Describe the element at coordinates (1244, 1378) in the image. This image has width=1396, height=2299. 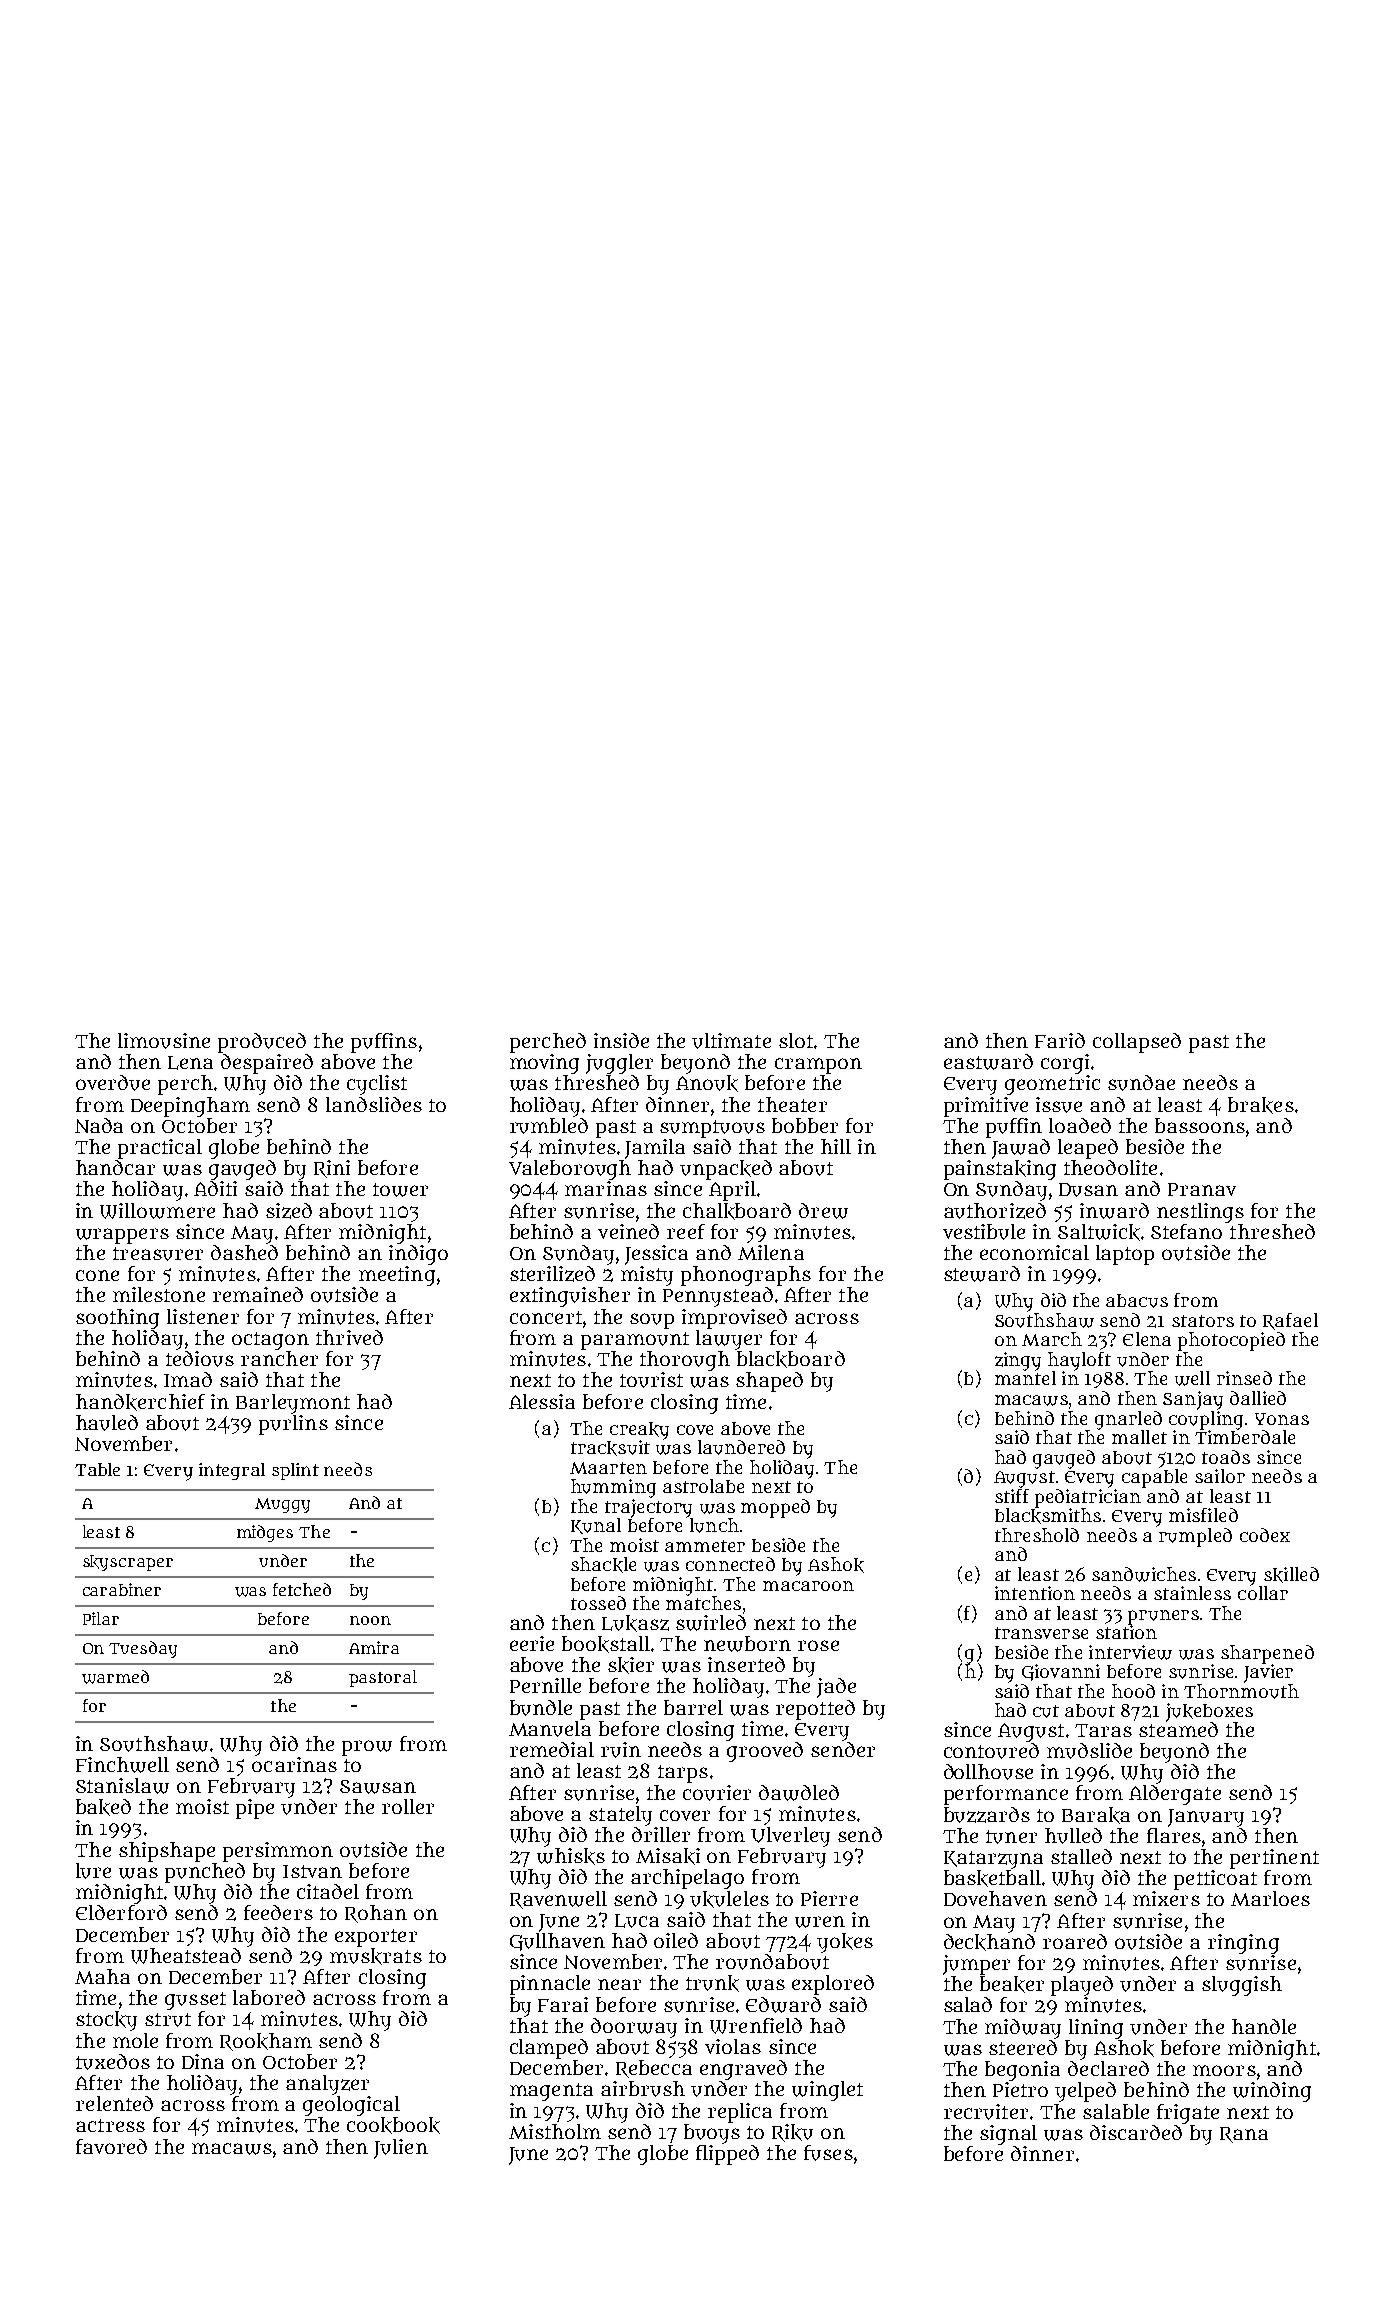
I see `rinsed` at that location.
